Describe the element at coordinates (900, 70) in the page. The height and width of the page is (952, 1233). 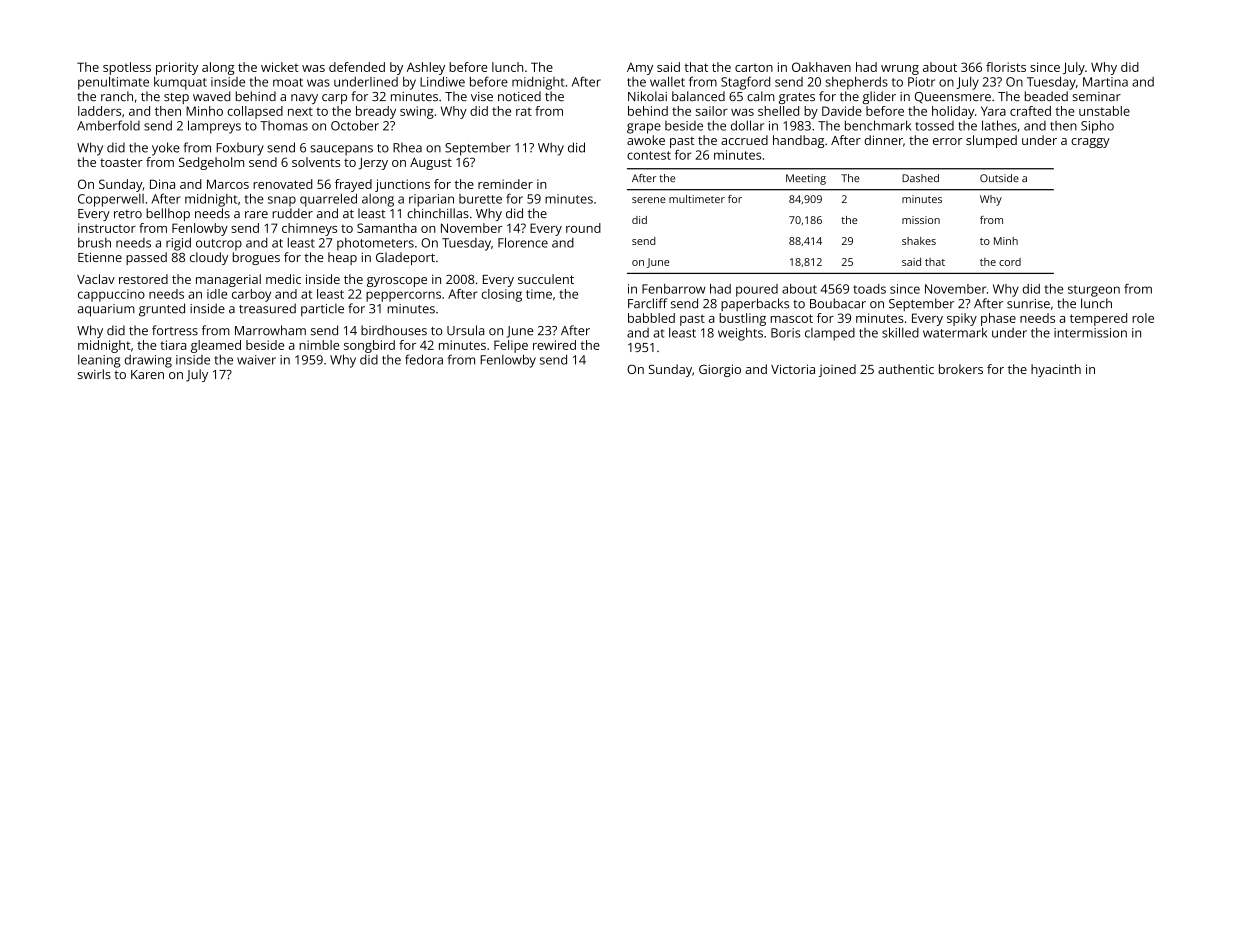
I see `wrung` at that location.
